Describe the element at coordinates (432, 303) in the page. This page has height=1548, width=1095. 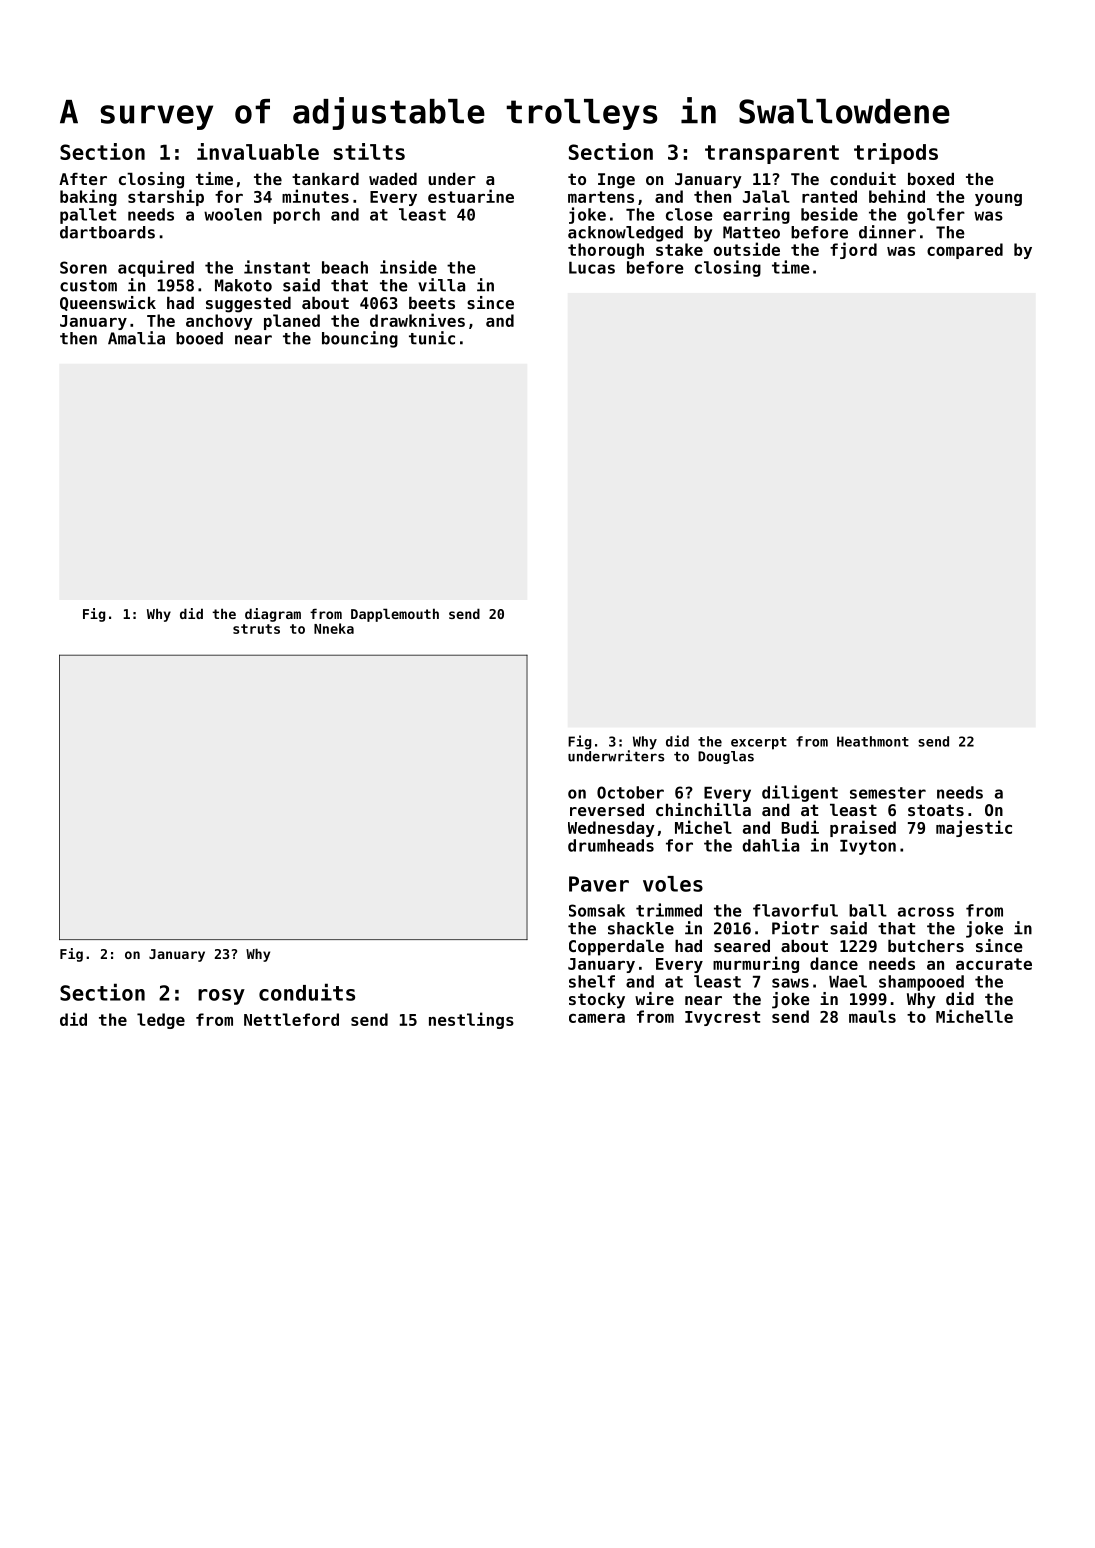
I see `beets` at that location.
